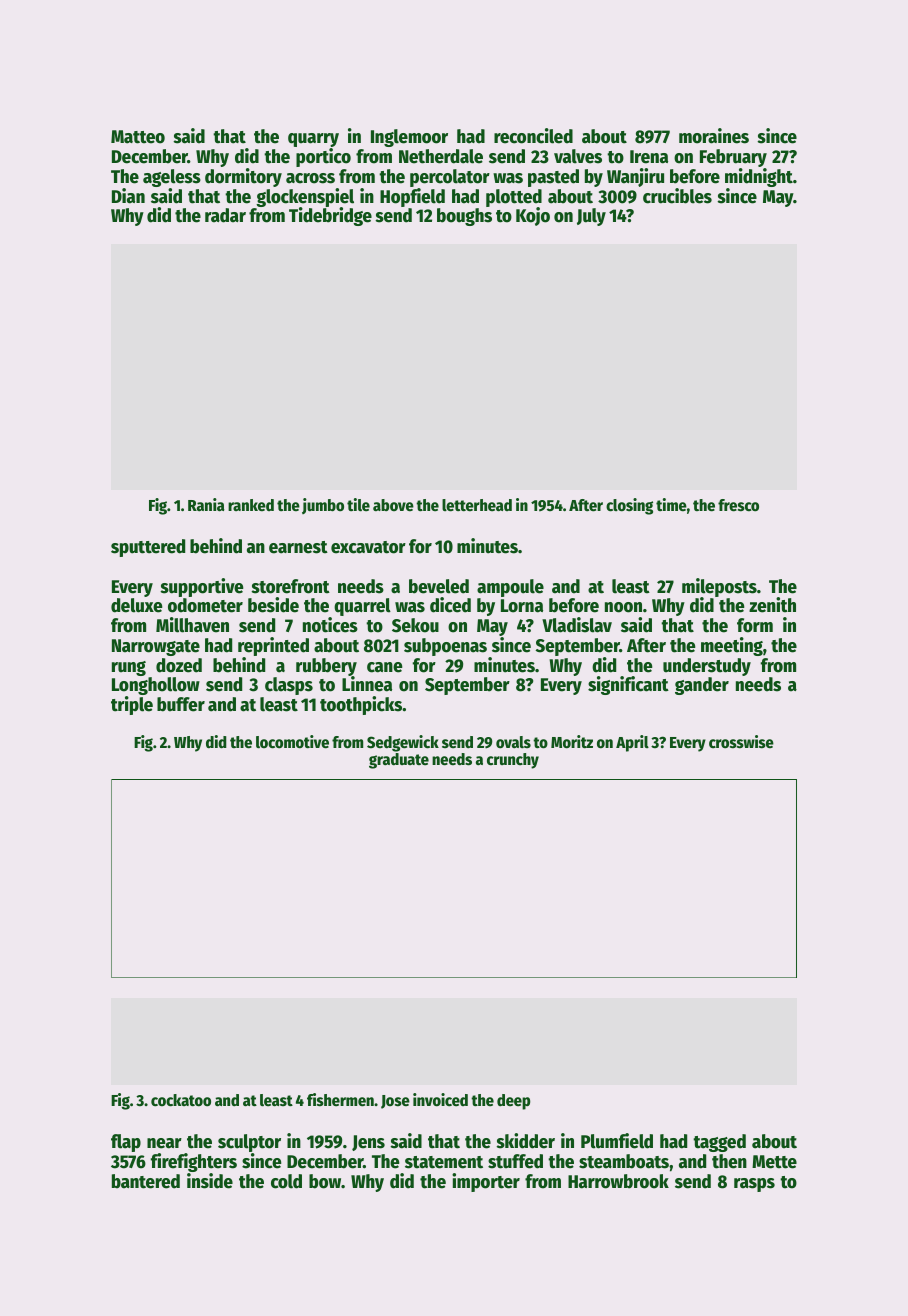  What do you see at coordinates (719, 1143) in the screenshot?
I see `tagged` at bounding box center [719, 1143].
